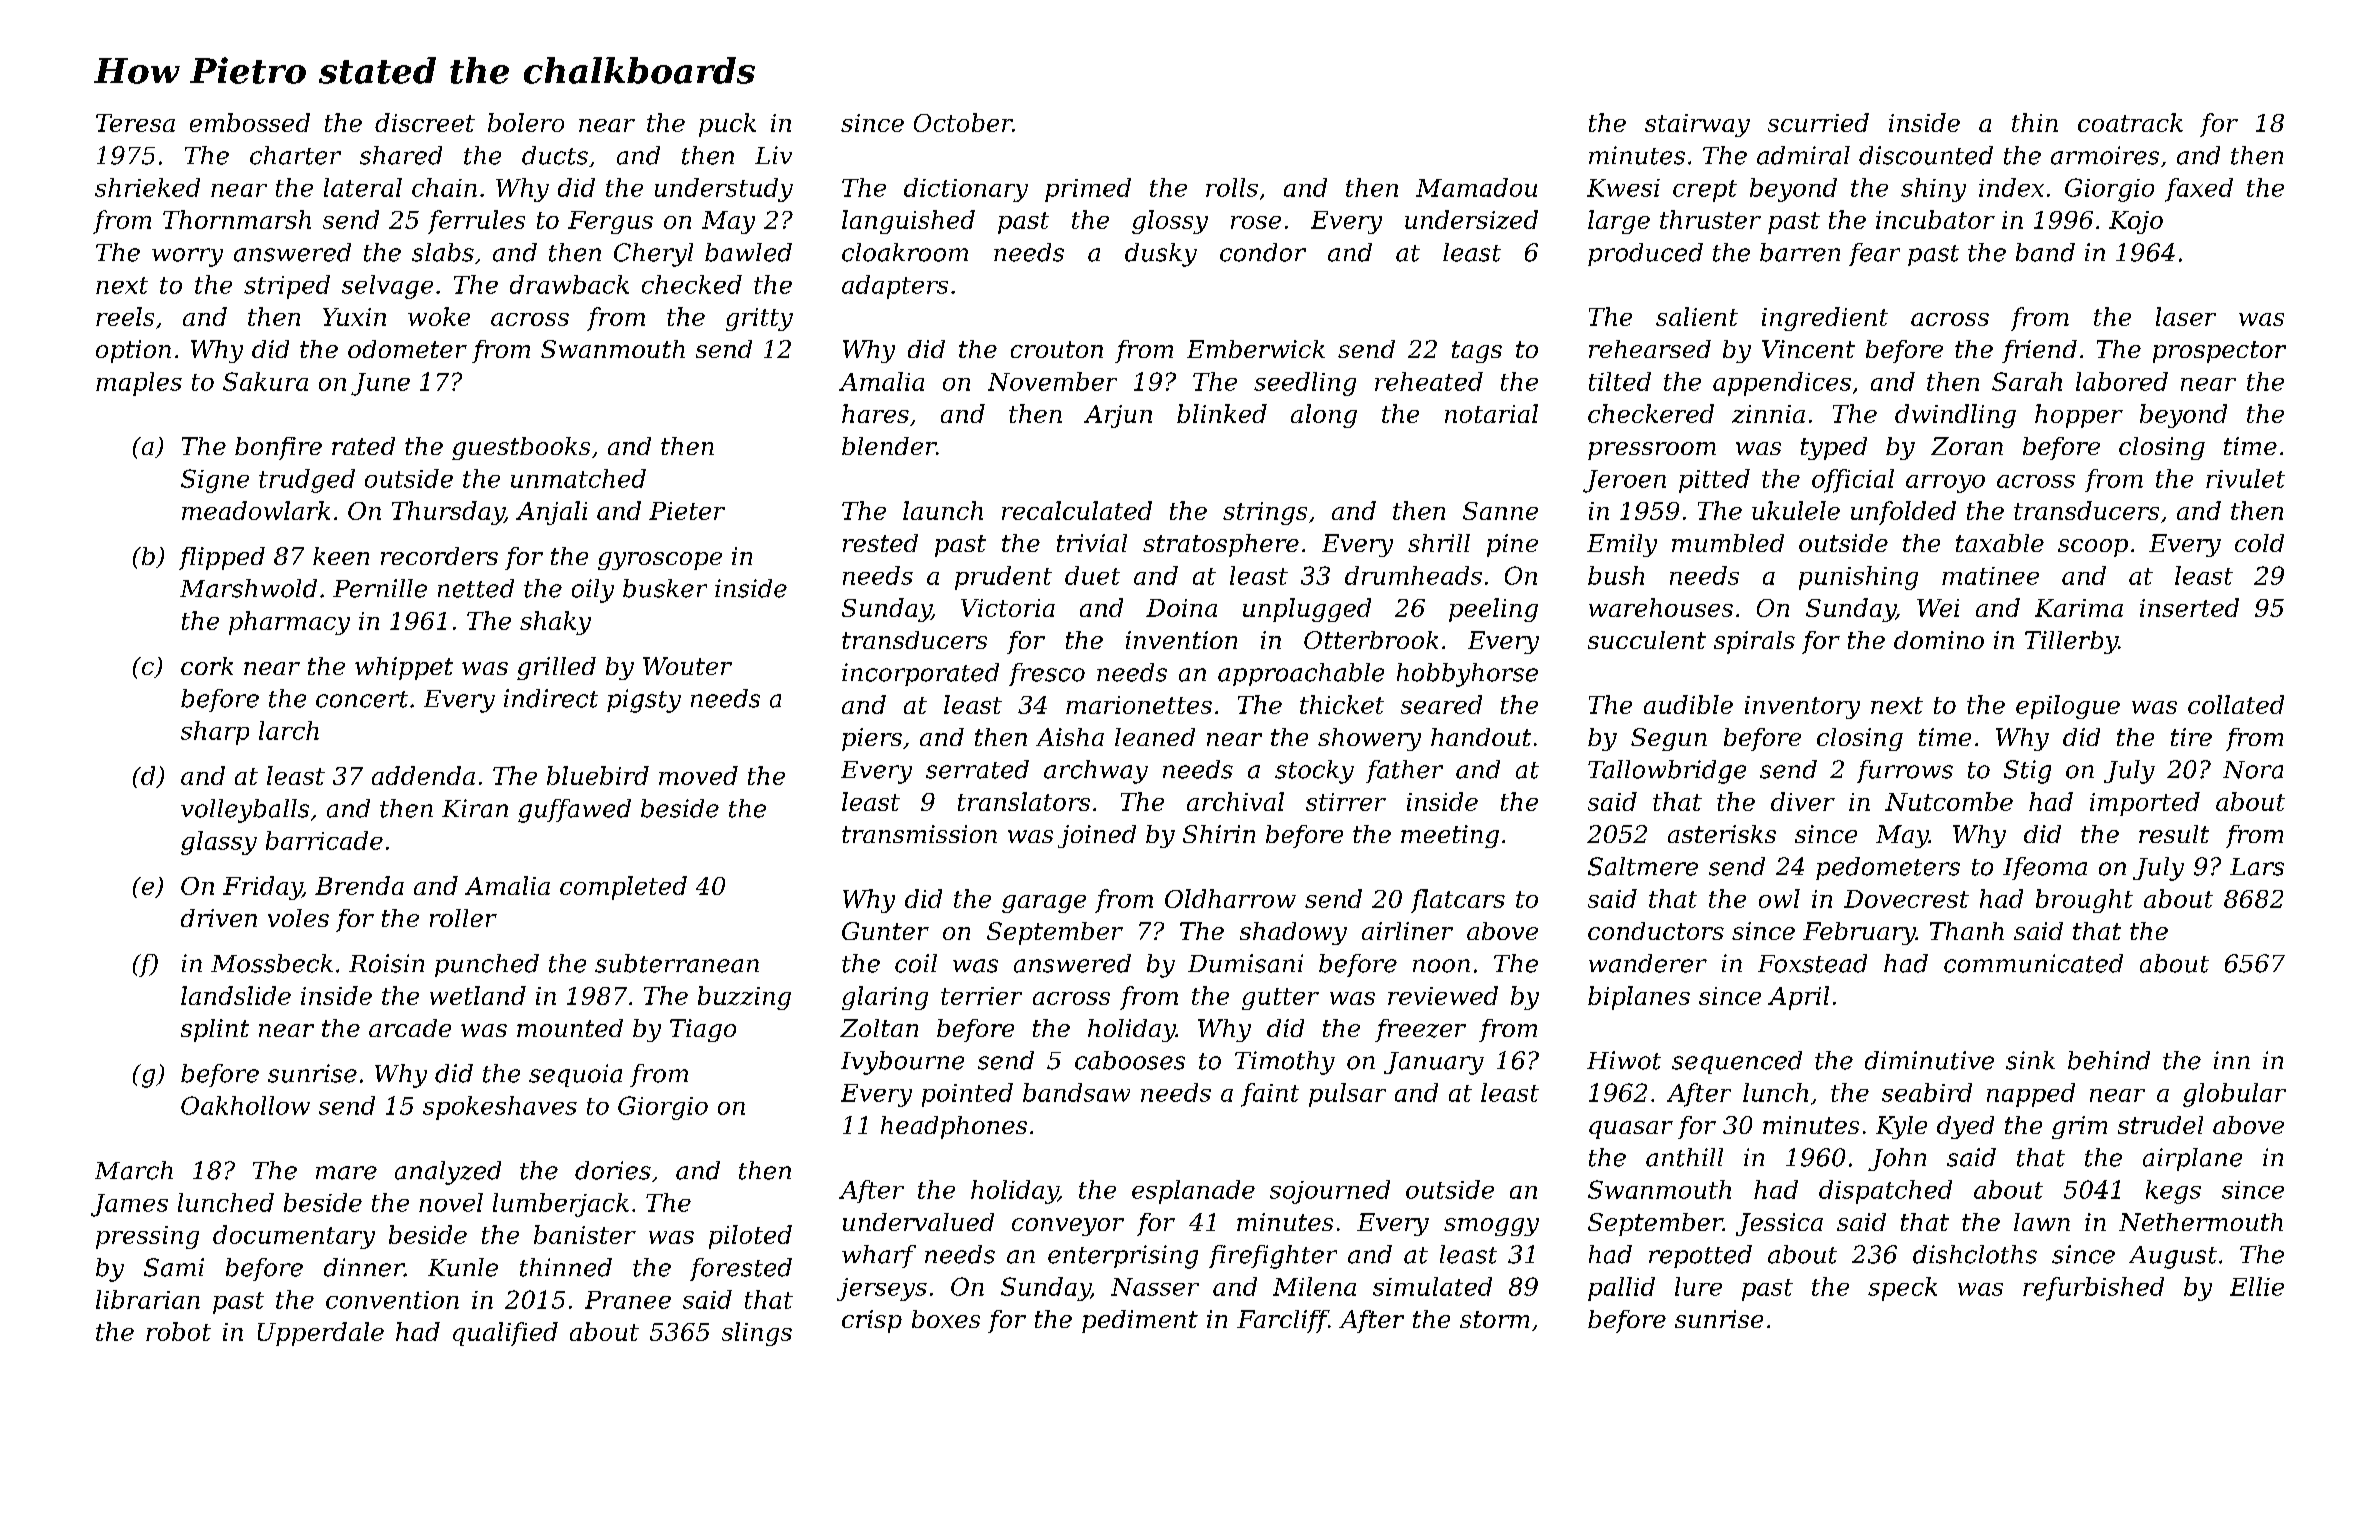  Describe the element at coordinates (1283, 1321) in the screenshot. I see `Farcliff` at that location.
